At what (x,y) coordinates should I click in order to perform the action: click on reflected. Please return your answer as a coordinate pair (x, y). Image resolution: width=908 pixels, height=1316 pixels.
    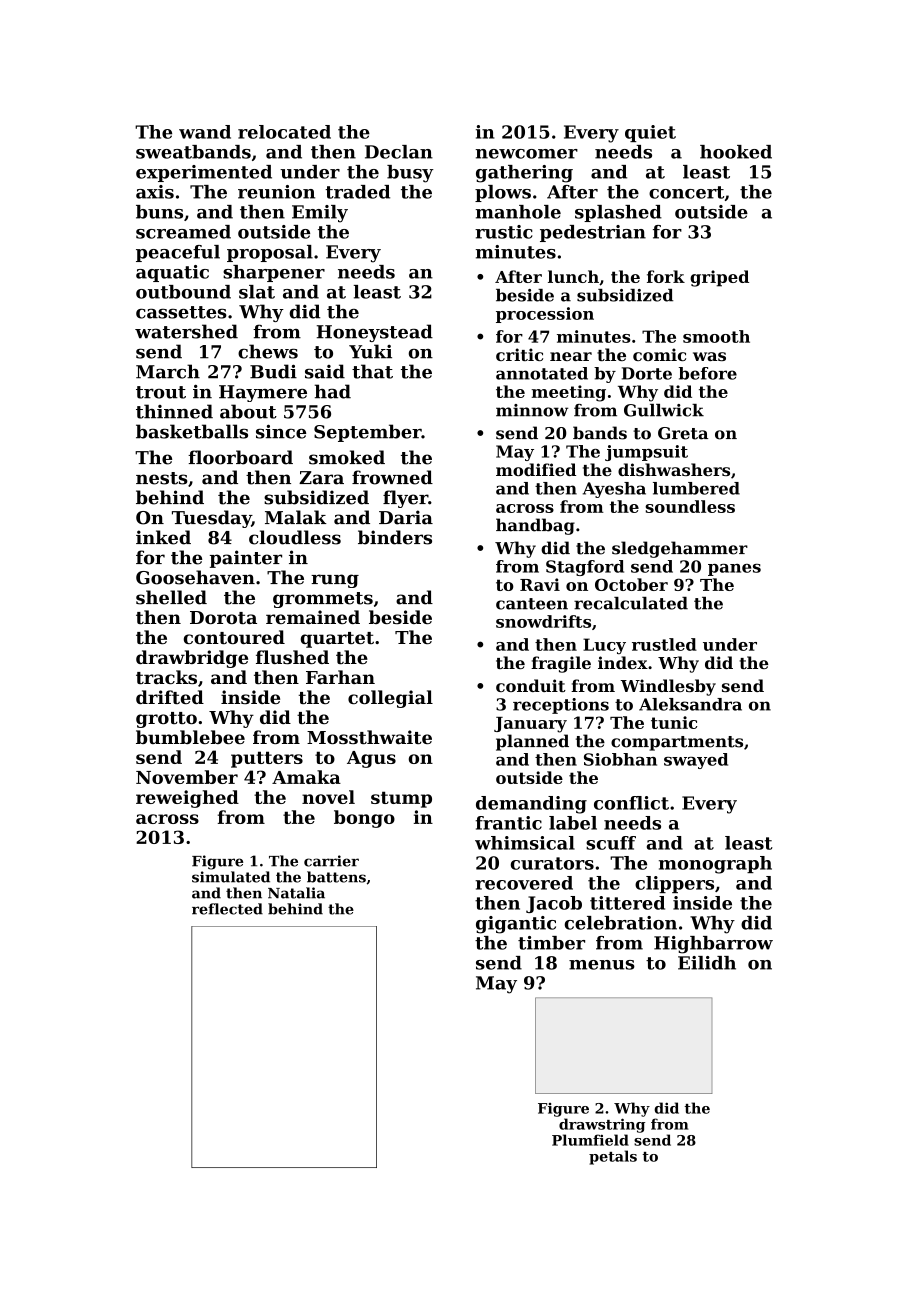
    Looking at the image, I should click on (227, 909).
